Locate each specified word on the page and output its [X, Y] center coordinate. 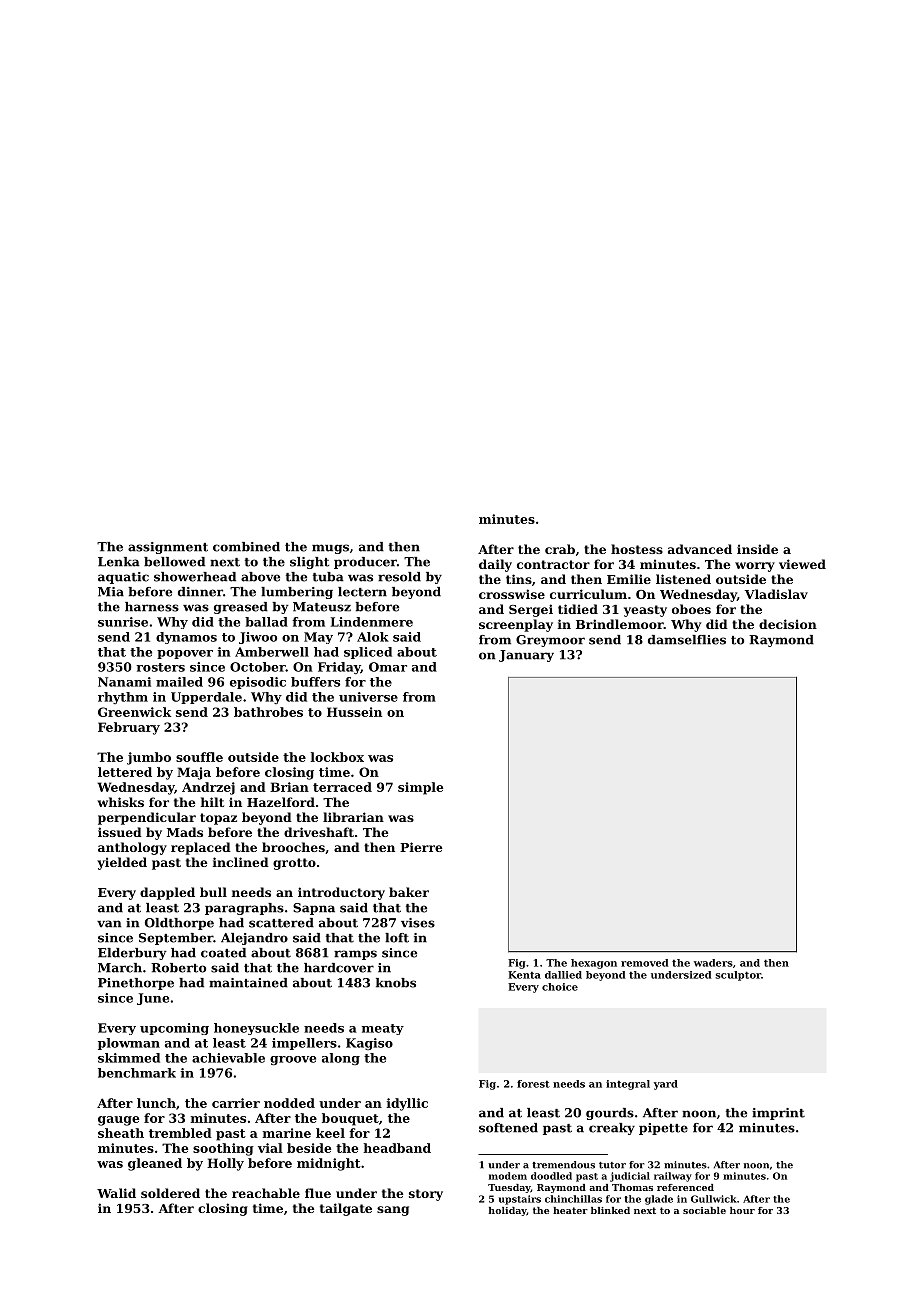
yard [666, 1085]
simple [420, 788]
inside [757, 549]
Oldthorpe [179, 924]
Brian [289, 787]
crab [560, 549]
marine [287, 1133]
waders [713, 963]
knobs [396, 983]
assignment [168, 548]
